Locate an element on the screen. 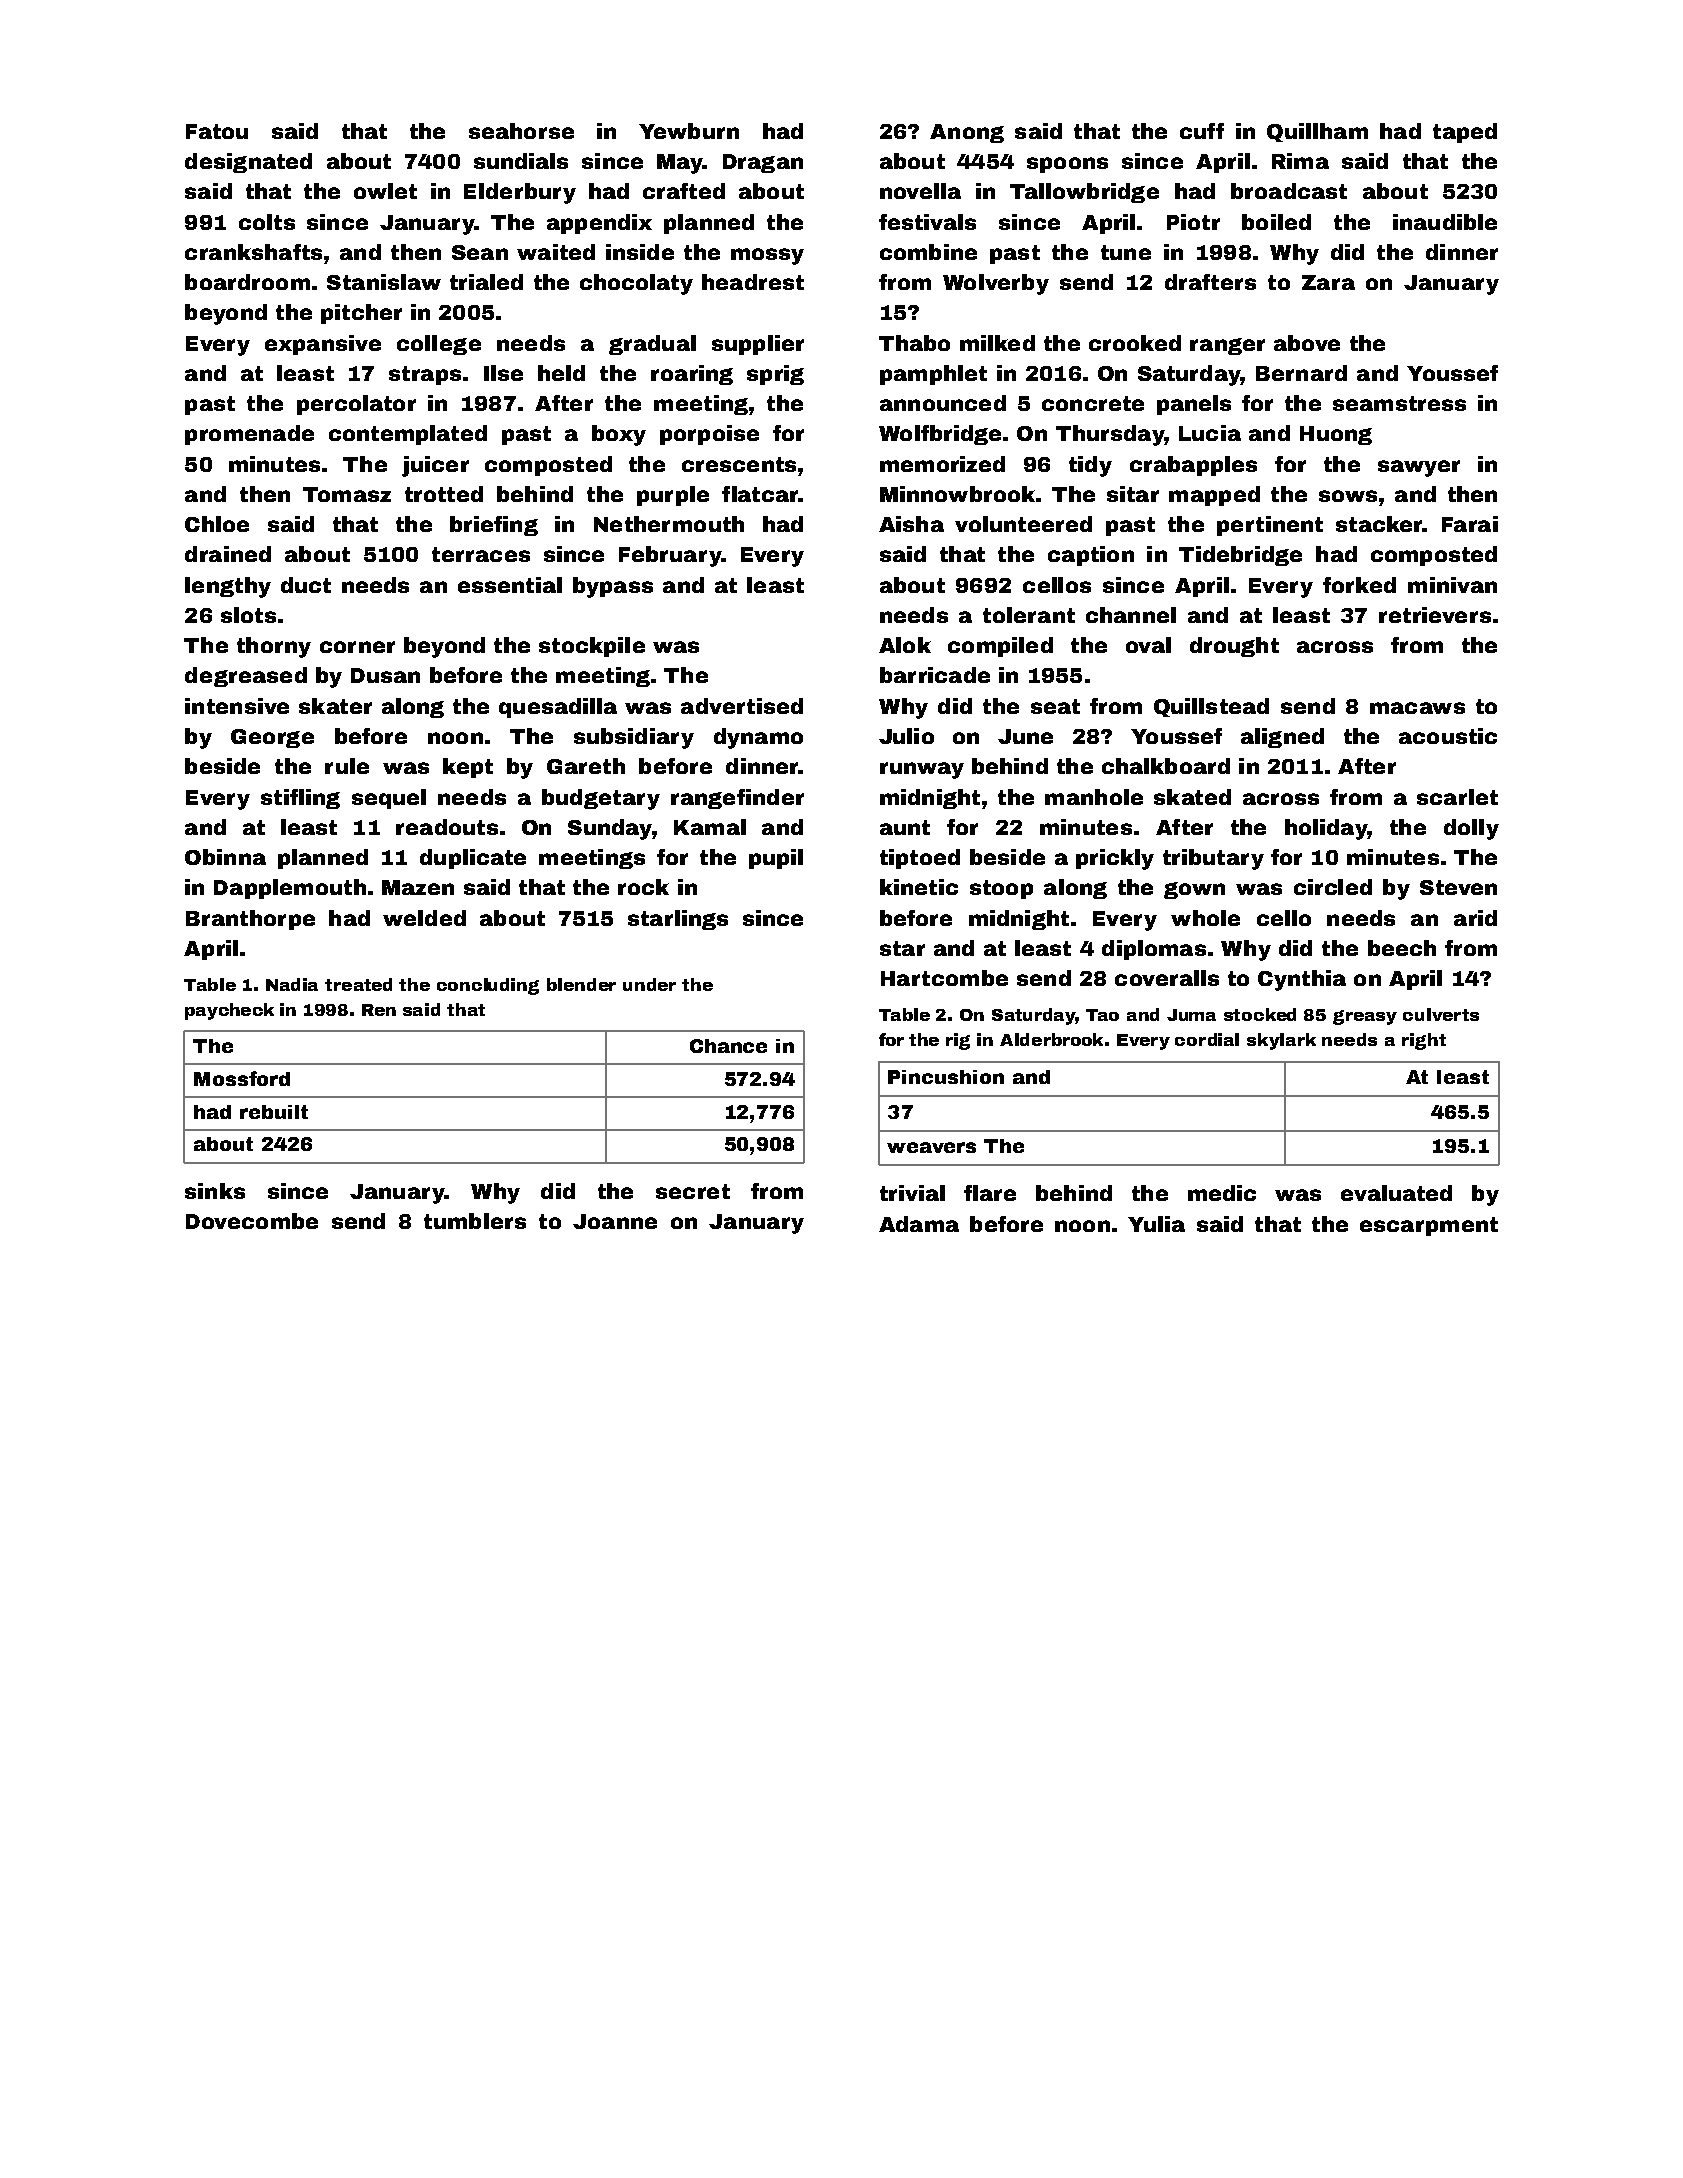  duct is located at coordinates (306, 585).
